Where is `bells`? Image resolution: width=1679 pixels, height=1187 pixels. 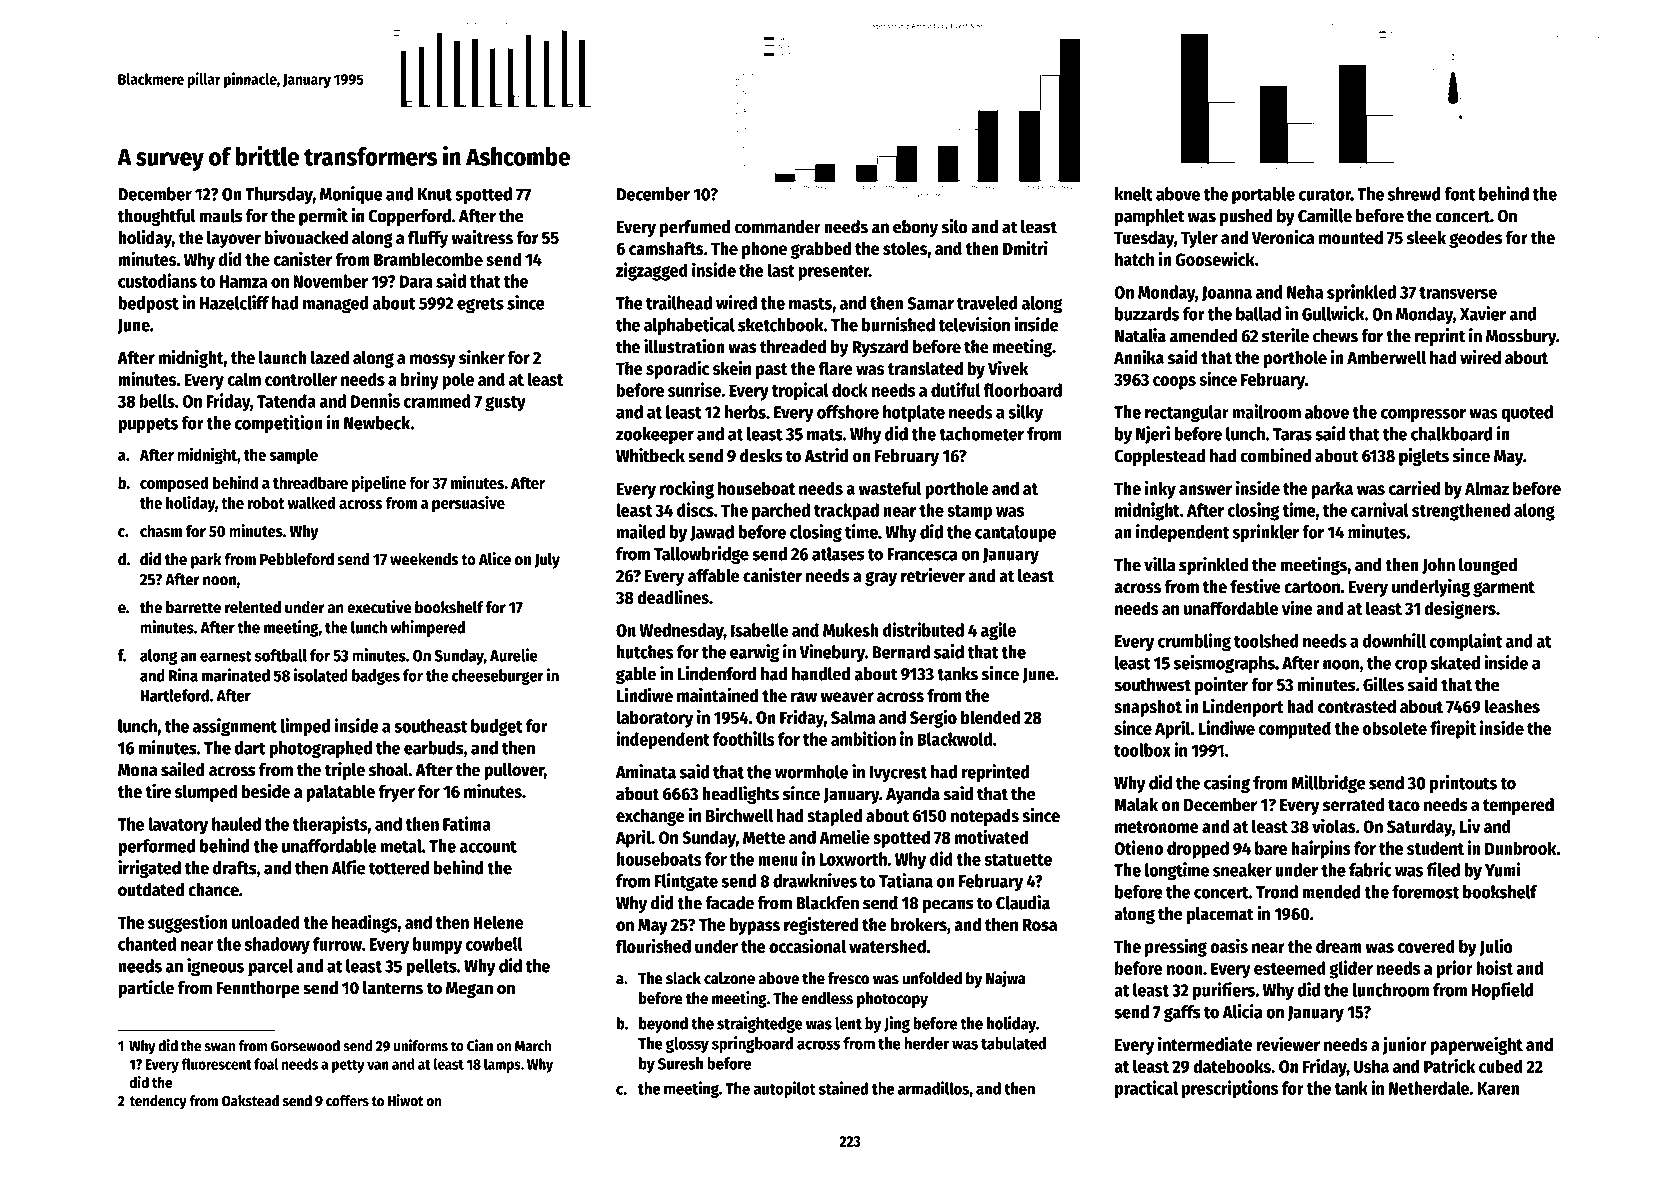
bells is located at coordinates (157, 401).
